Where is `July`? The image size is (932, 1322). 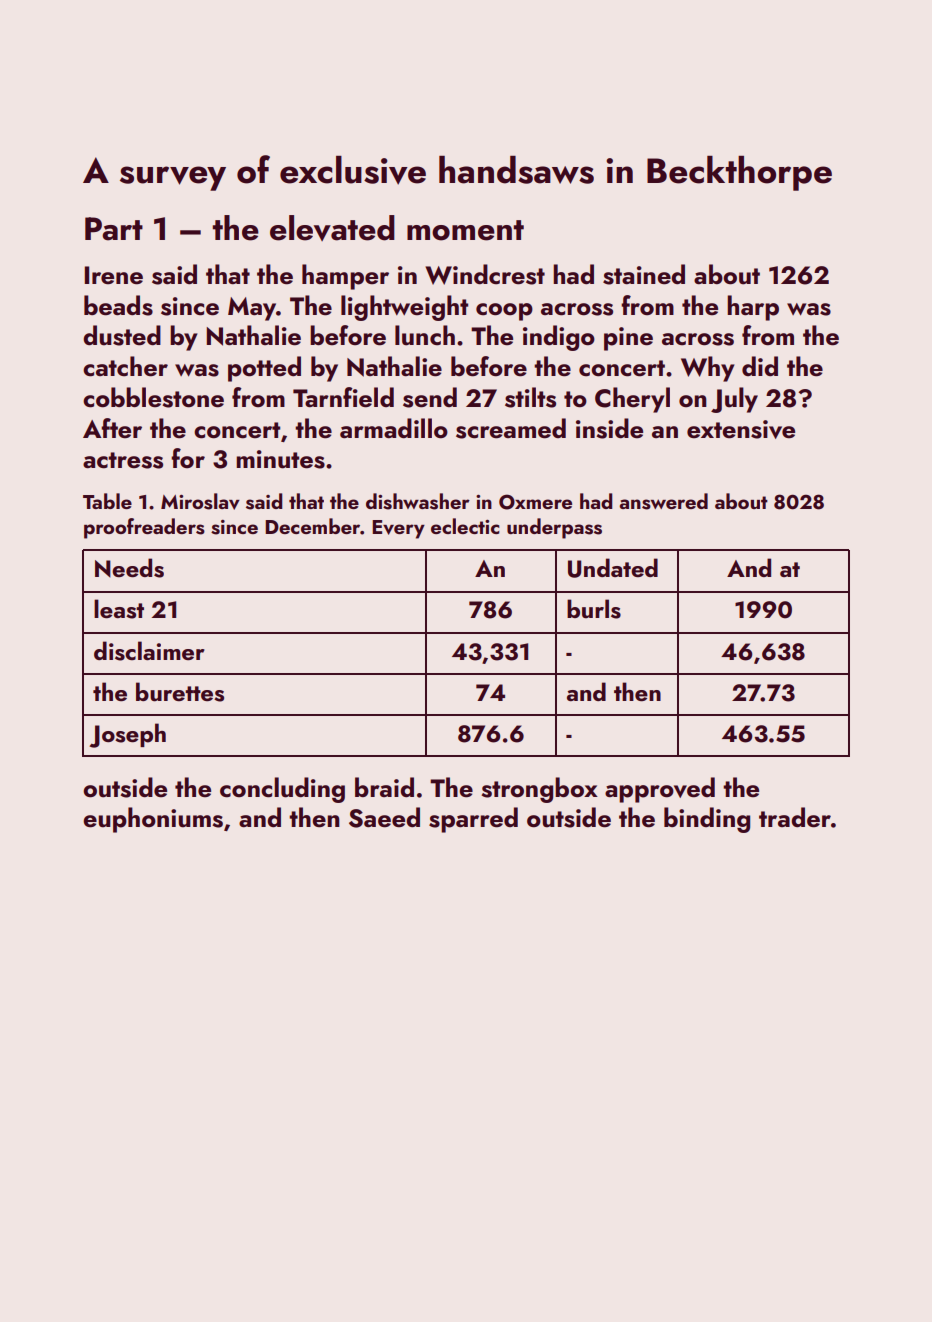
July is located at coordinates (734, 400).
